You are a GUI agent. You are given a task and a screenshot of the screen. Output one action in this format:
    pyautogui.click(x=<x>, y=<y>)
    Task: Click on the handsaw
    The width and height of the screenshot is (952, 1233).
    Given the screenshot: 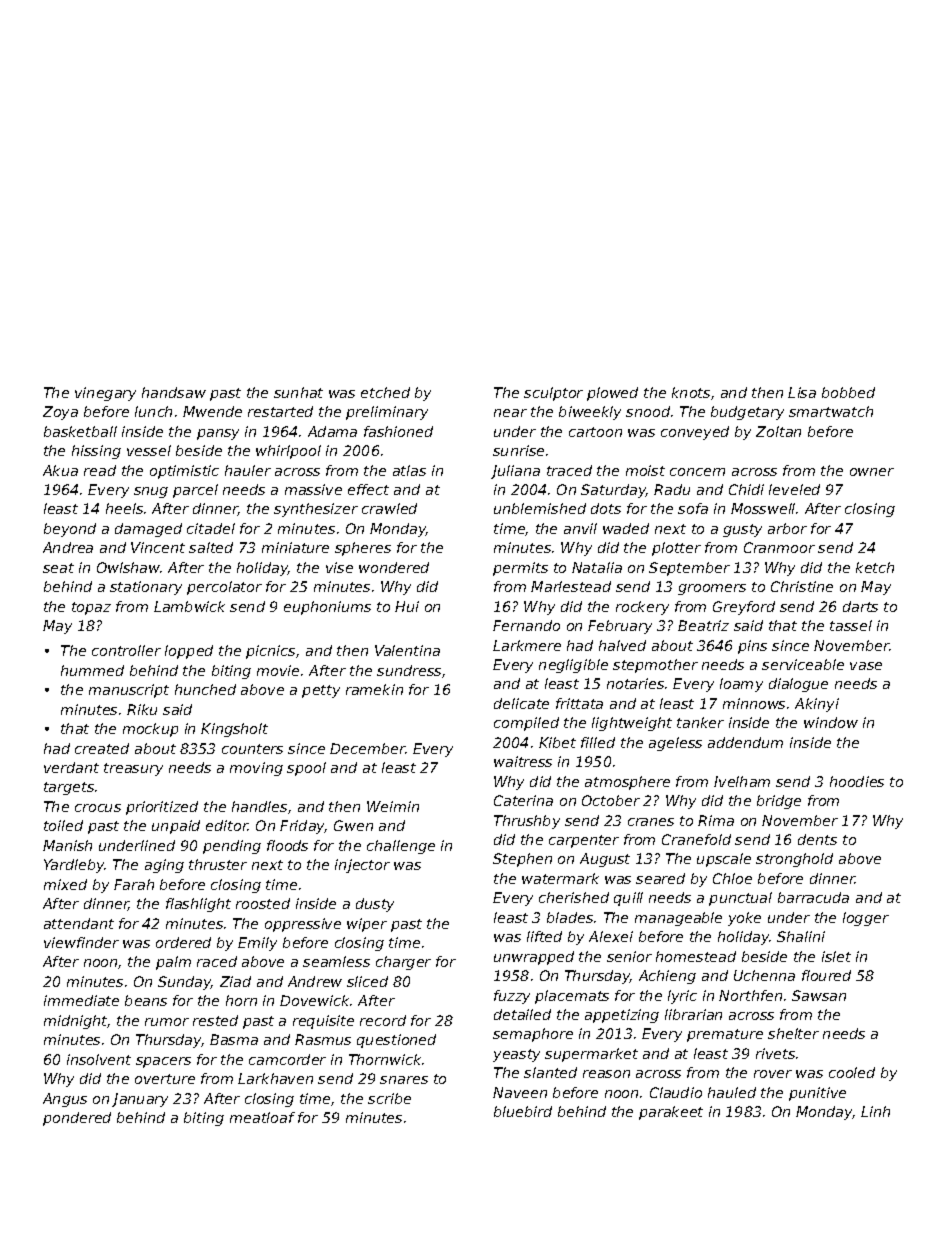 What is the action you would take?
    pyautogui.click(x=174, y=392)
